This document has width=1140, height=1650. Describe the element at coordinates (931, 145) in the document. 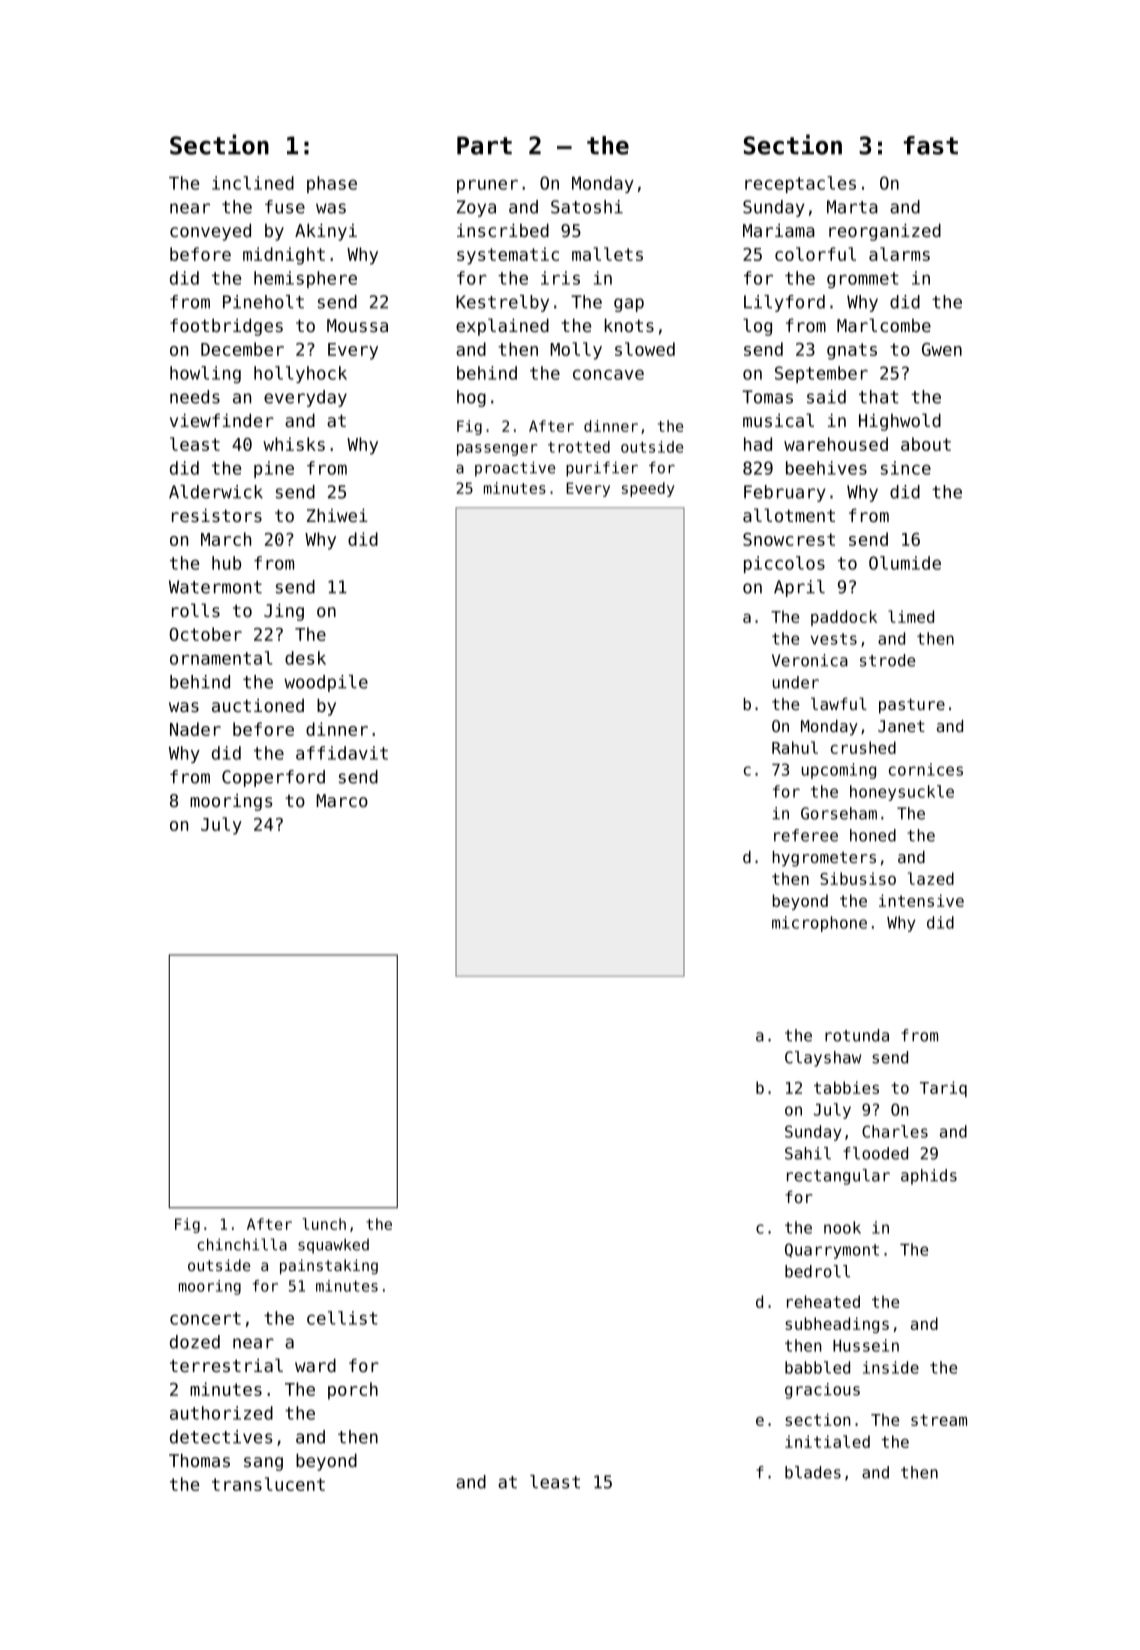

I see `fast` at that location.
